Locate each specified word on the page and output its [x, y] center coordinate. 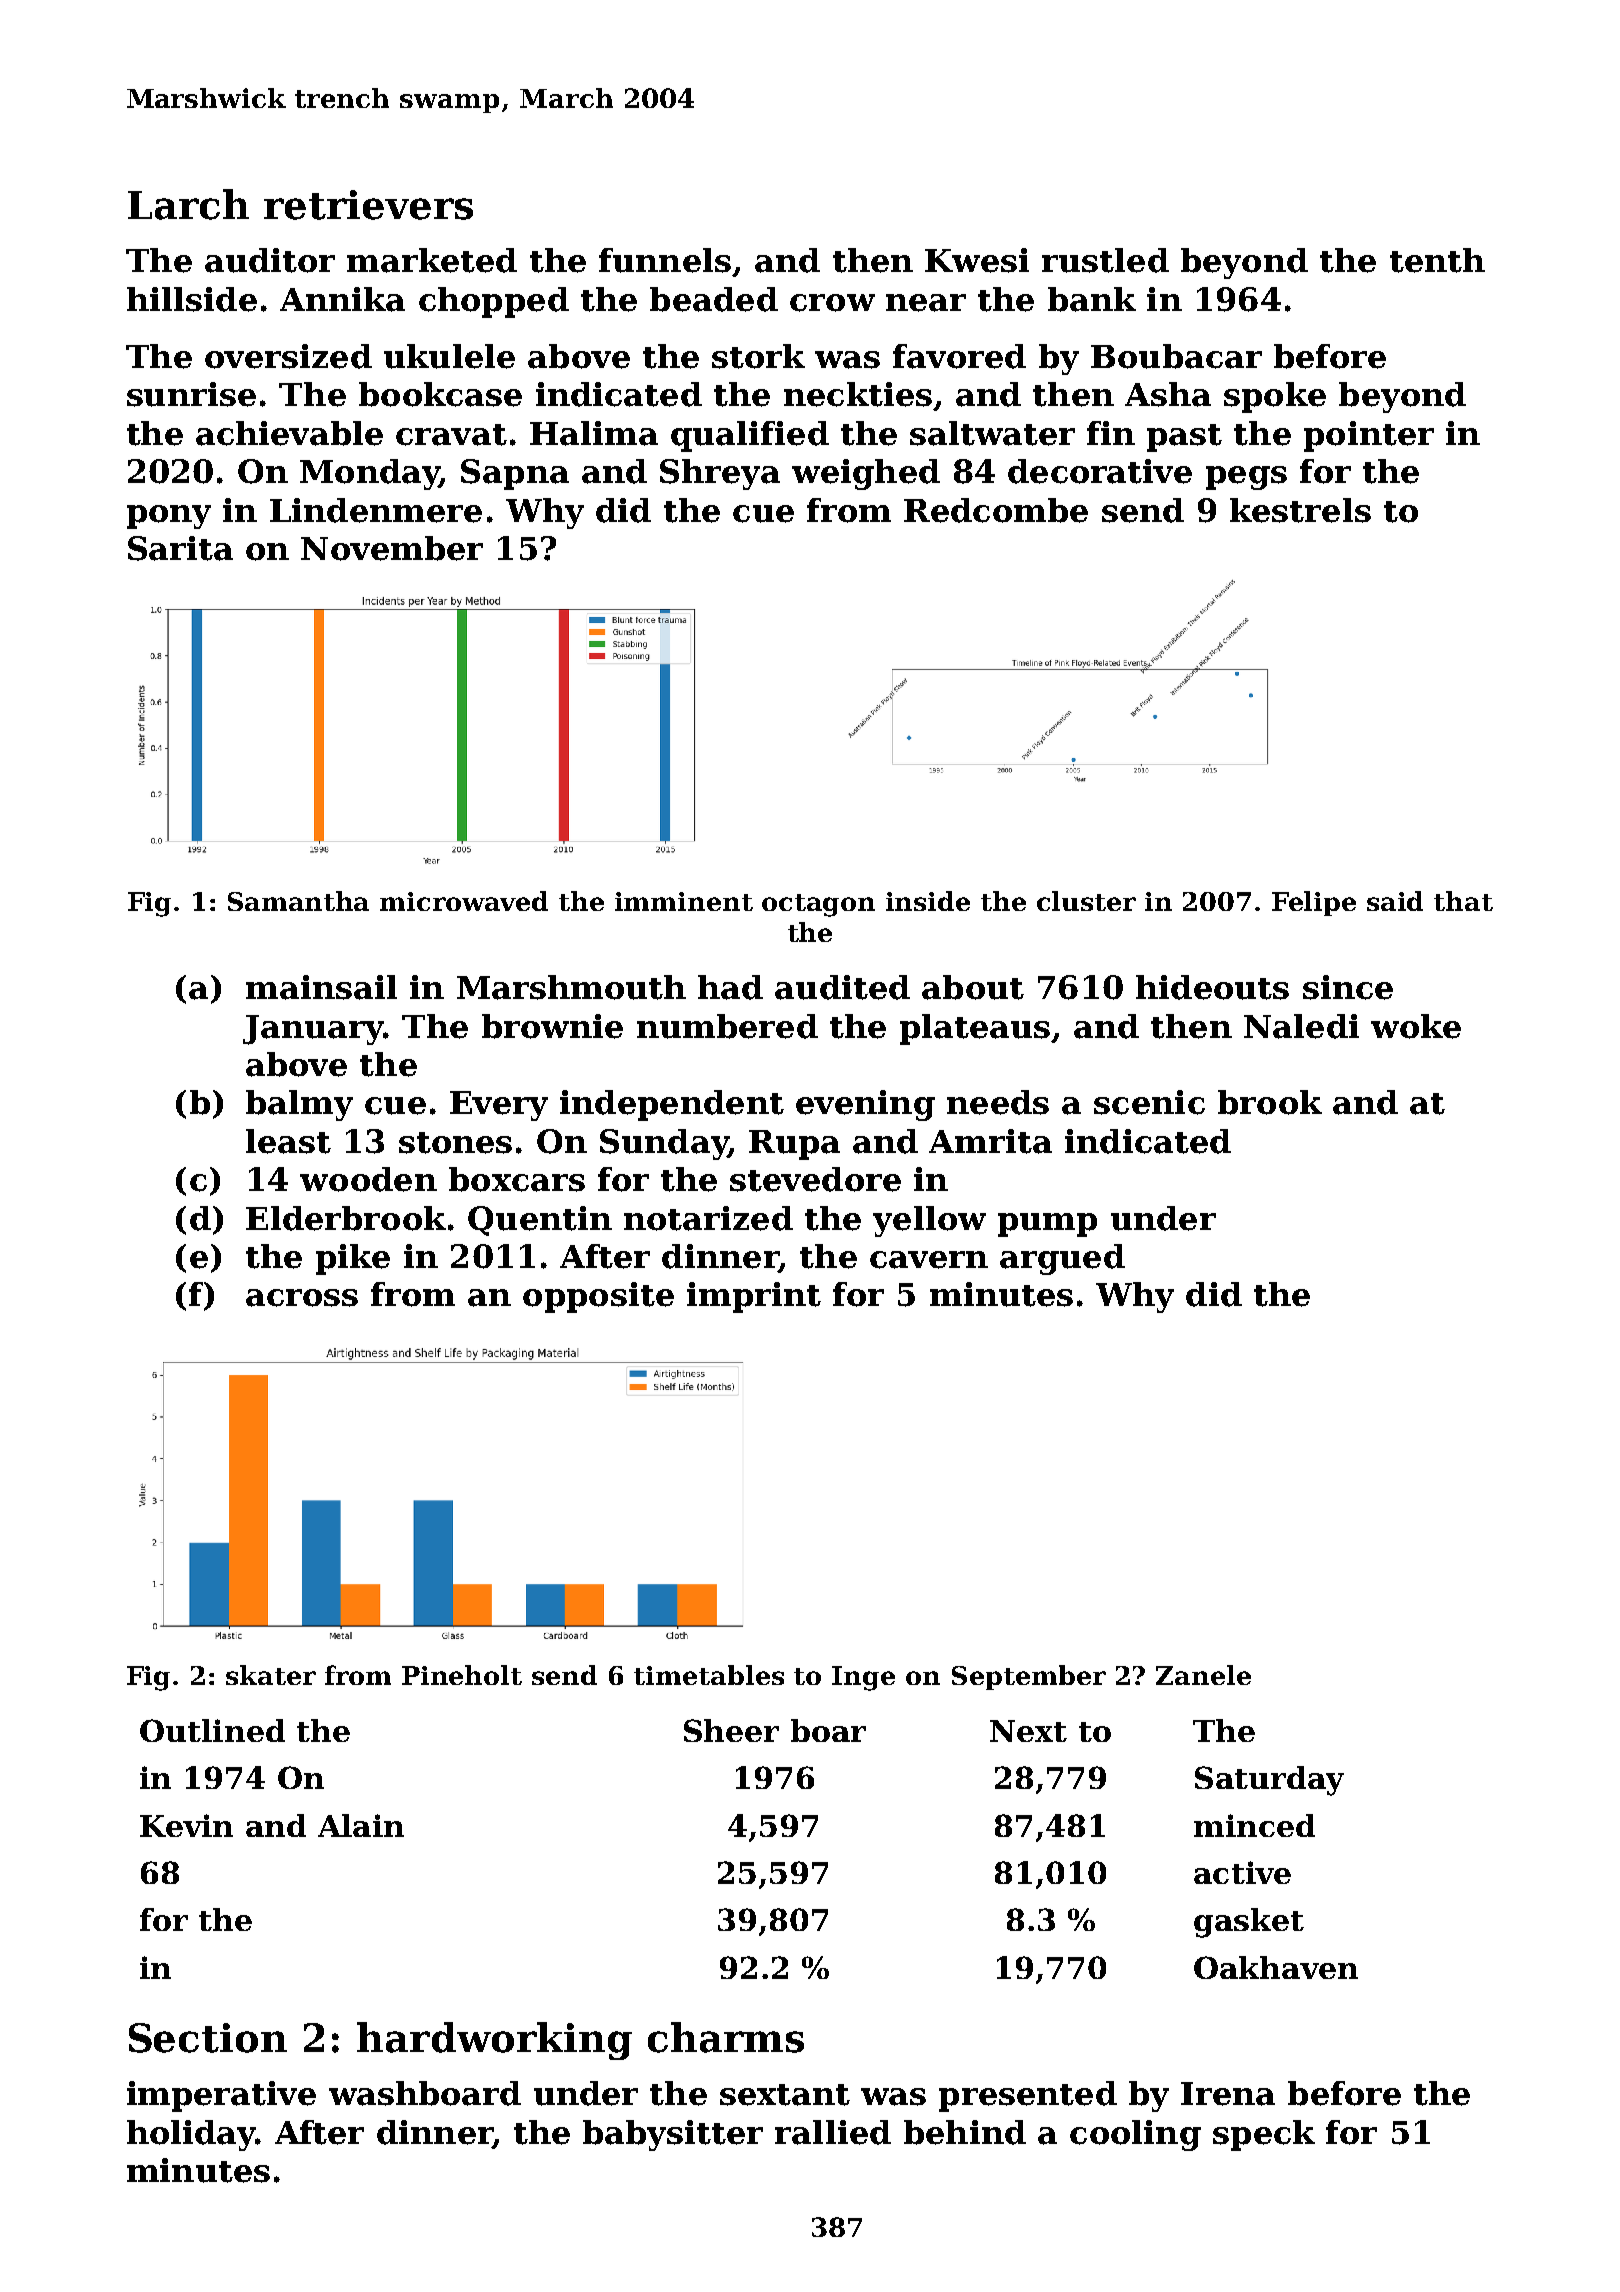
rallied [833, 2132]
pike [353, 1259]
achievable [289, 433]
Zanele [1203, 1675]
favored [959, 356]
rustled [1105, 260]
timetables [709, 1675]
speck [1264, 2135]
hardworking [494, 2041]
